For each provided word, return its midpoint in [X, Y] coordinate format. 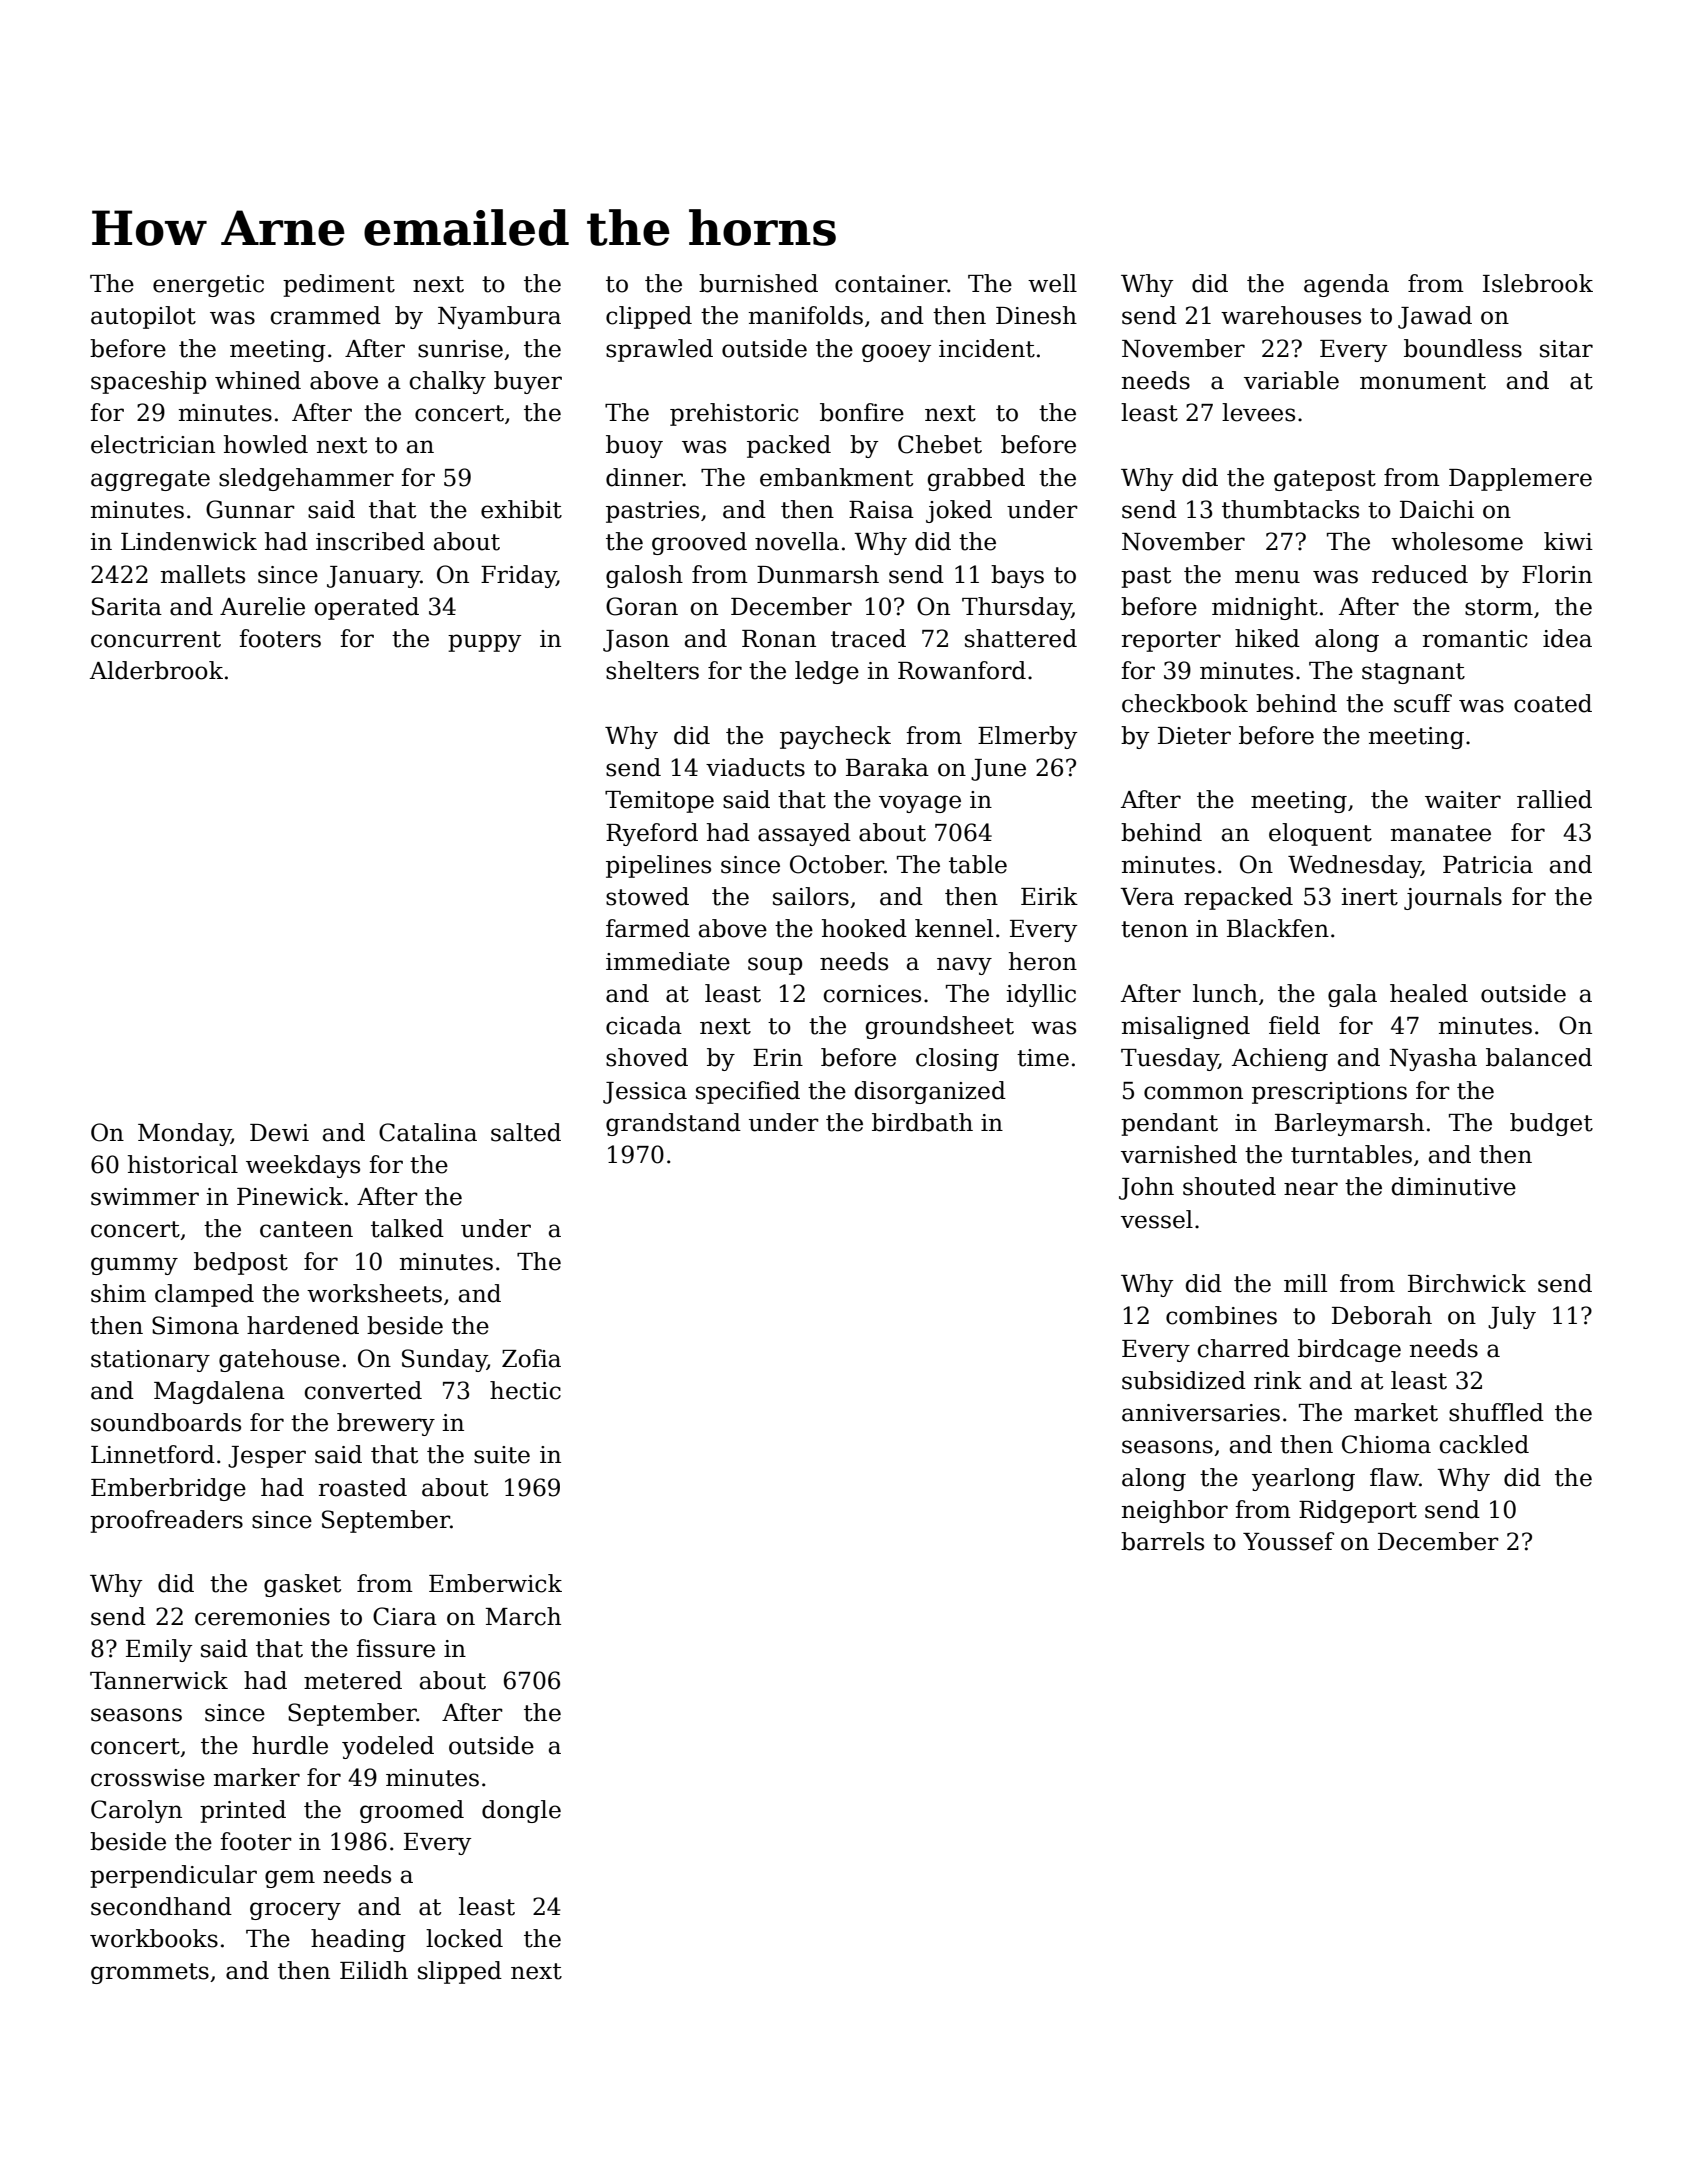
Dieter [1194, 736]
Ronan [779, 639]
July [1512, 1317]
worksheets [374, 1293]
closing [957, 1059]
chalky [448, 382]
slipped [460, 1972]
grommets [150, 1973]
